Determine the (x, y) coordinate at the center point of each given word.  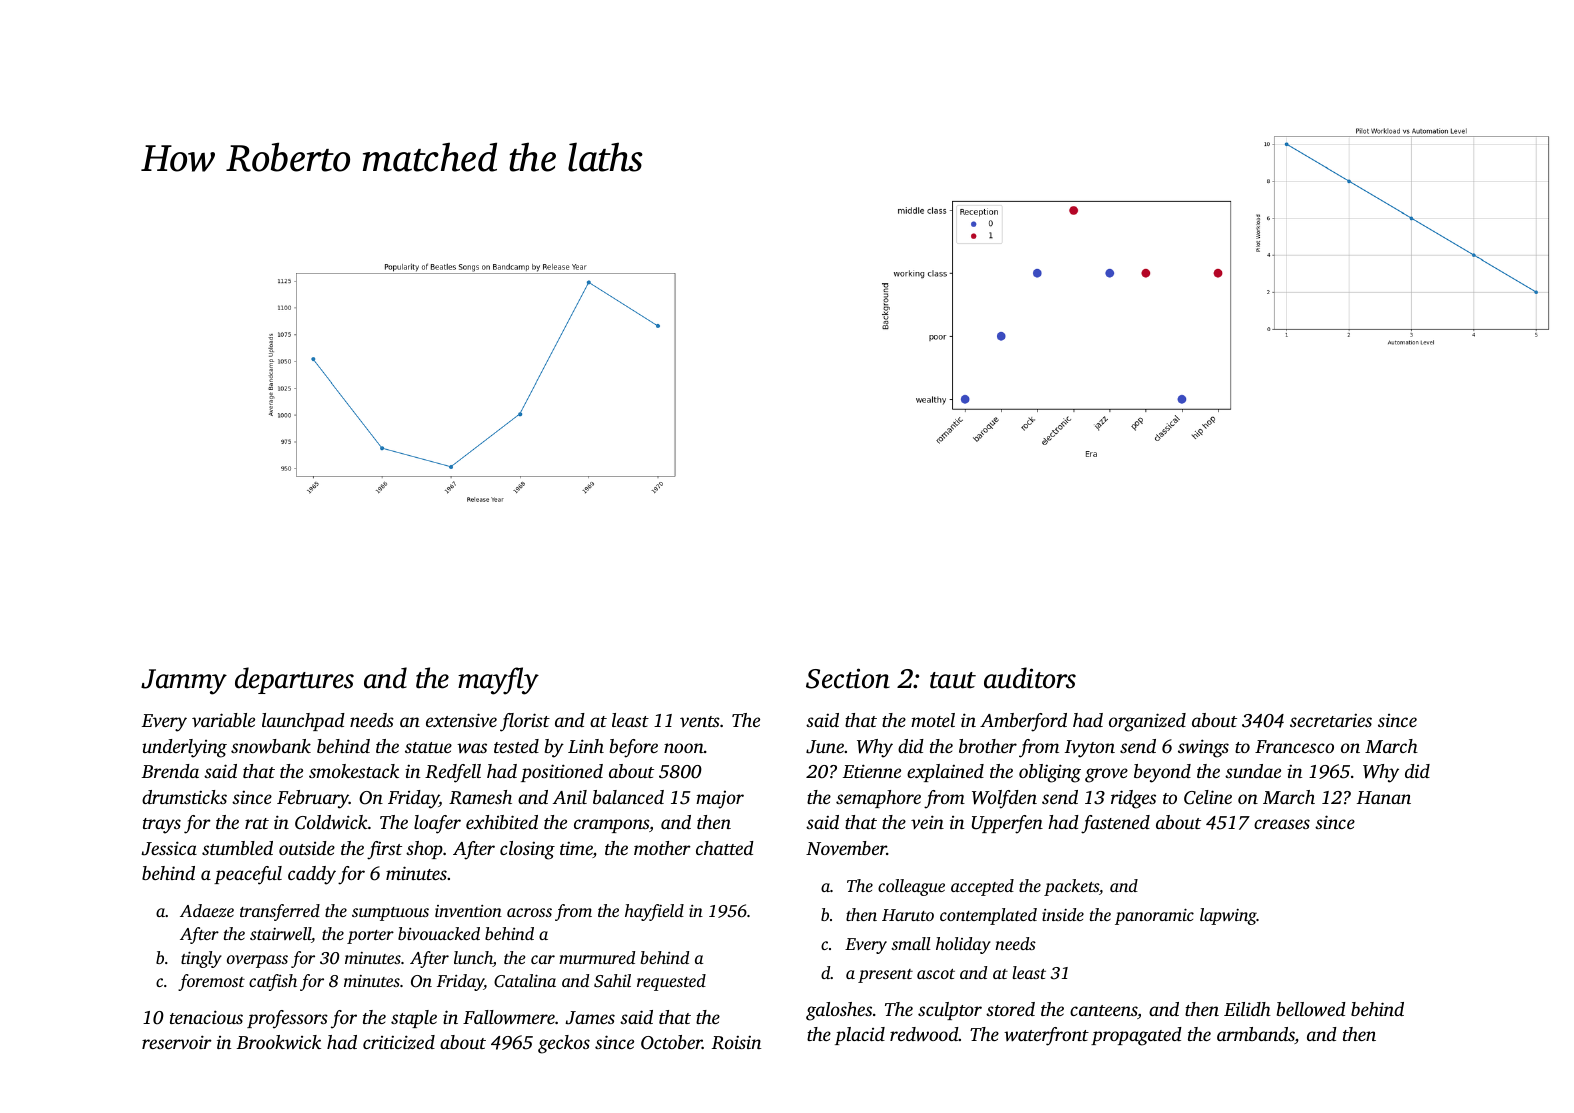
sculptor (950, 1011)
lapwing (1228, 916)
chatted (725, 848)
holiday (963, 945)
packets (1071, 887)
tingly (201, 959)
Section (848, 678)
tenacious (206, 1017)
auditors (1030, 678)
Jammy (184, 682)
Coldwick (331, 822)
